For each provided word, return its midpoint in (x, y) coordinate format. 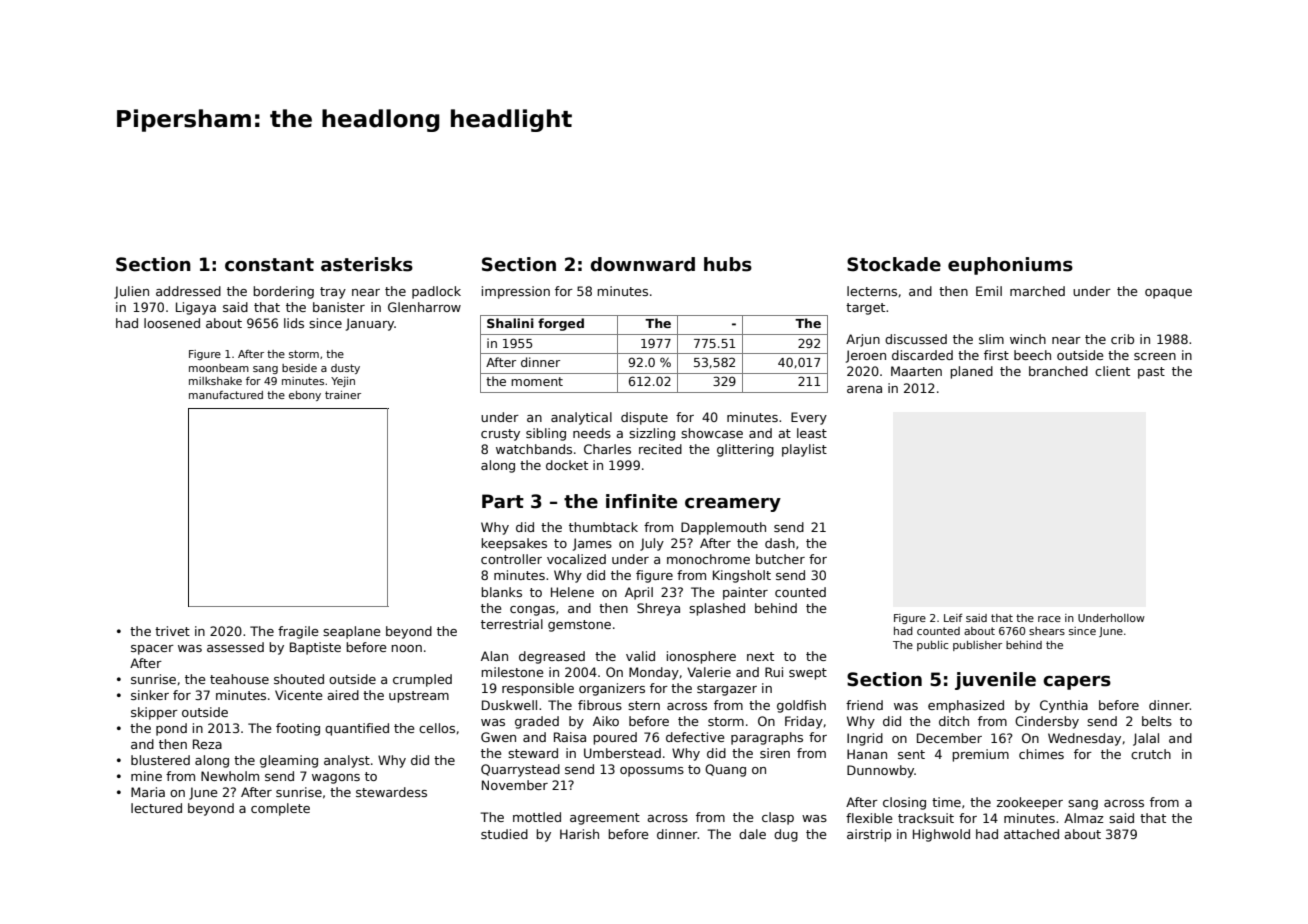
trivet (172, 631)
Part (503, 501)
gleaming (289, 761)
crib (1122, 339)
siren (775, 753)
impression (516, 292)
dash (780, 543)
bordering (283, 292)
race (1049, 619)
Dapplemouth (723, 528)
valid (640, 656)
